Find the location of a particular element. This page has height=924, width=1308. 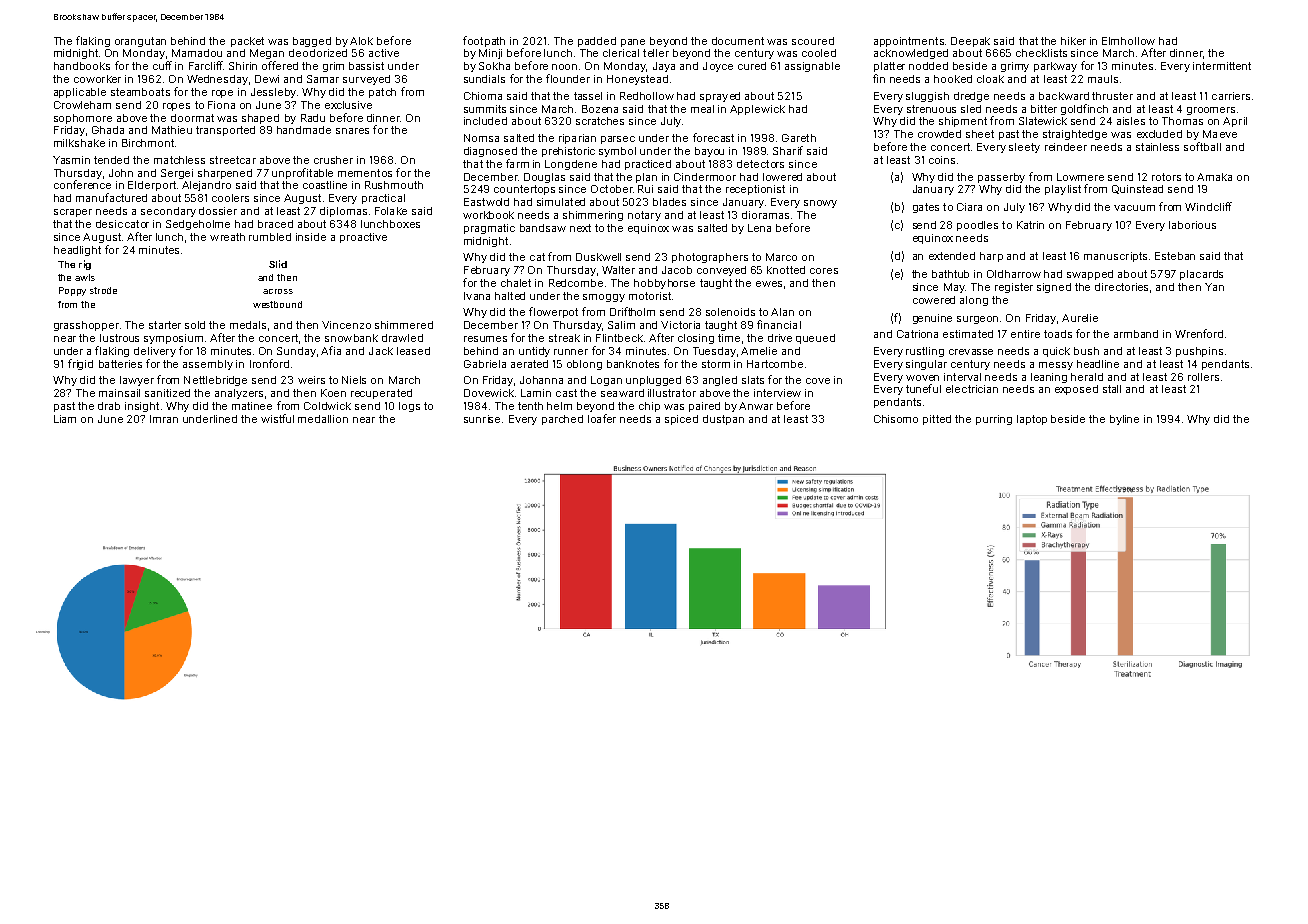

steamboats is located at coordinates (140, 92).
